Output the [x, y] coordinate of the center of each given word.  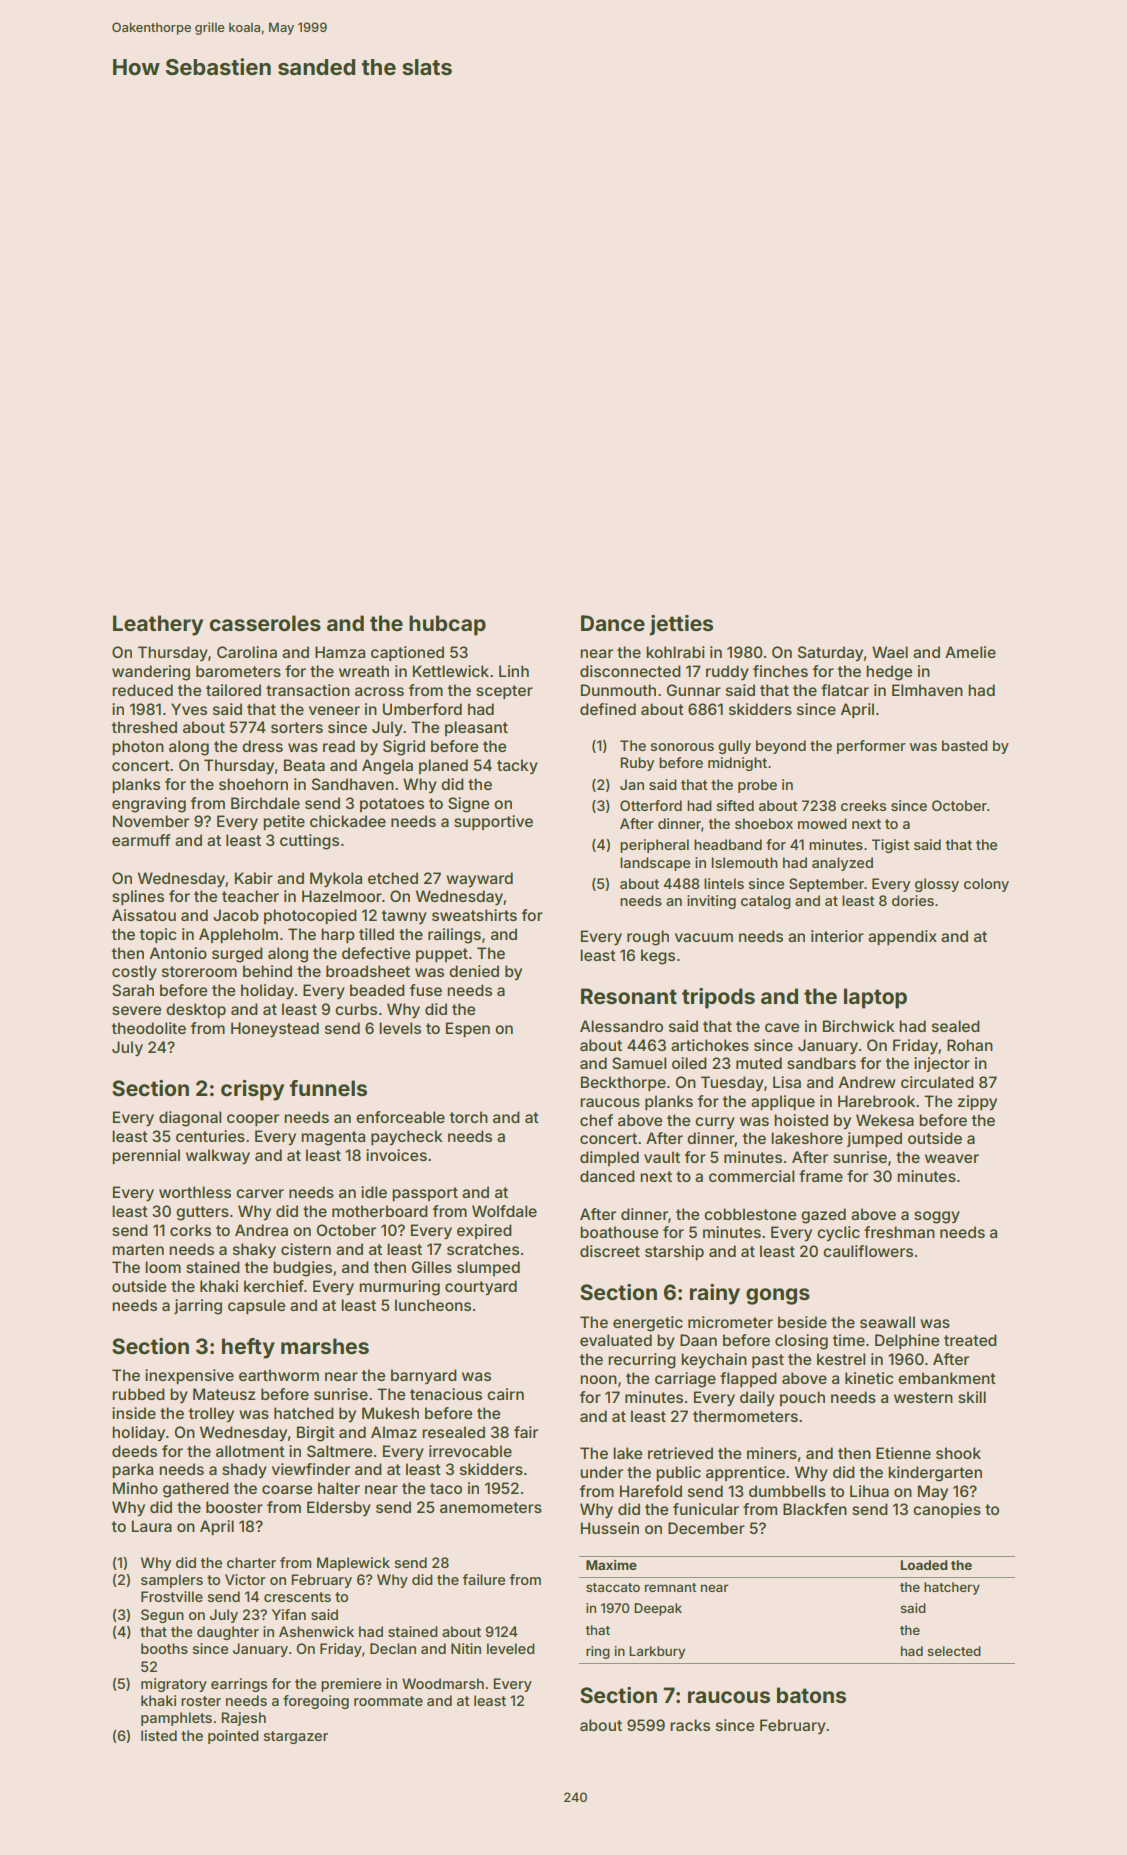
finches [780, 671]
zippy [977, 1102]
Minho [135, 1488]
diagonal [190, 1119]
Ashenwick [316, 1631]
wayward [479, 879]
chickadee [348, 821]
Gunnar [694, 690]
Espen [468, 1029]
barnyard [424, 1376]
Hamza [340, 652]
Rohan [970, 1045]
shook [958, 1453]
